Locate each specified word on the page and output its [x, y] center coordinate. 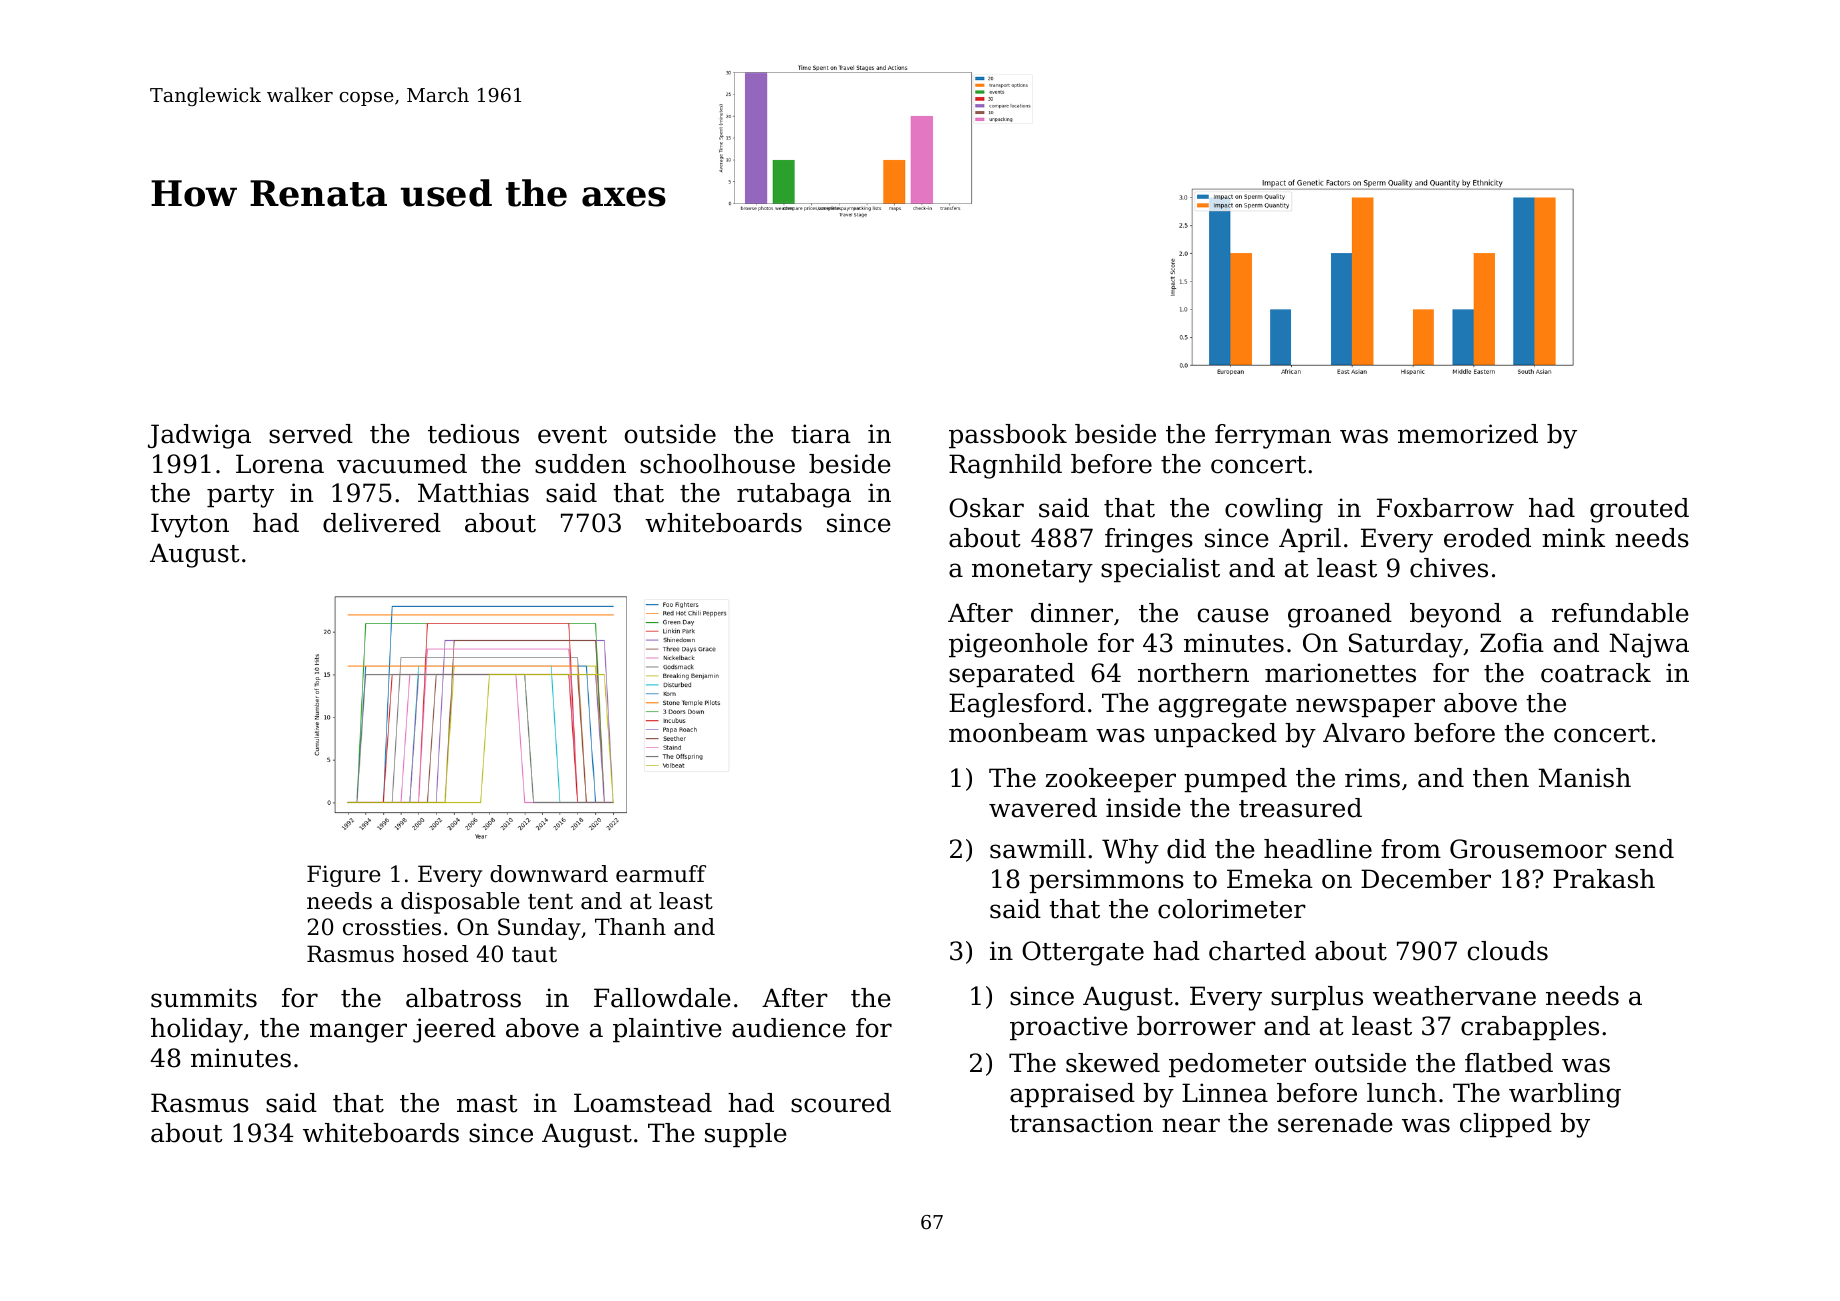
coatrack [1596, 673]
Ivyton [190, 525]
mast [487, 1104]
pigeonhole [1018, 645]
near [1191, 1125]
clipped [1506, 1125]
